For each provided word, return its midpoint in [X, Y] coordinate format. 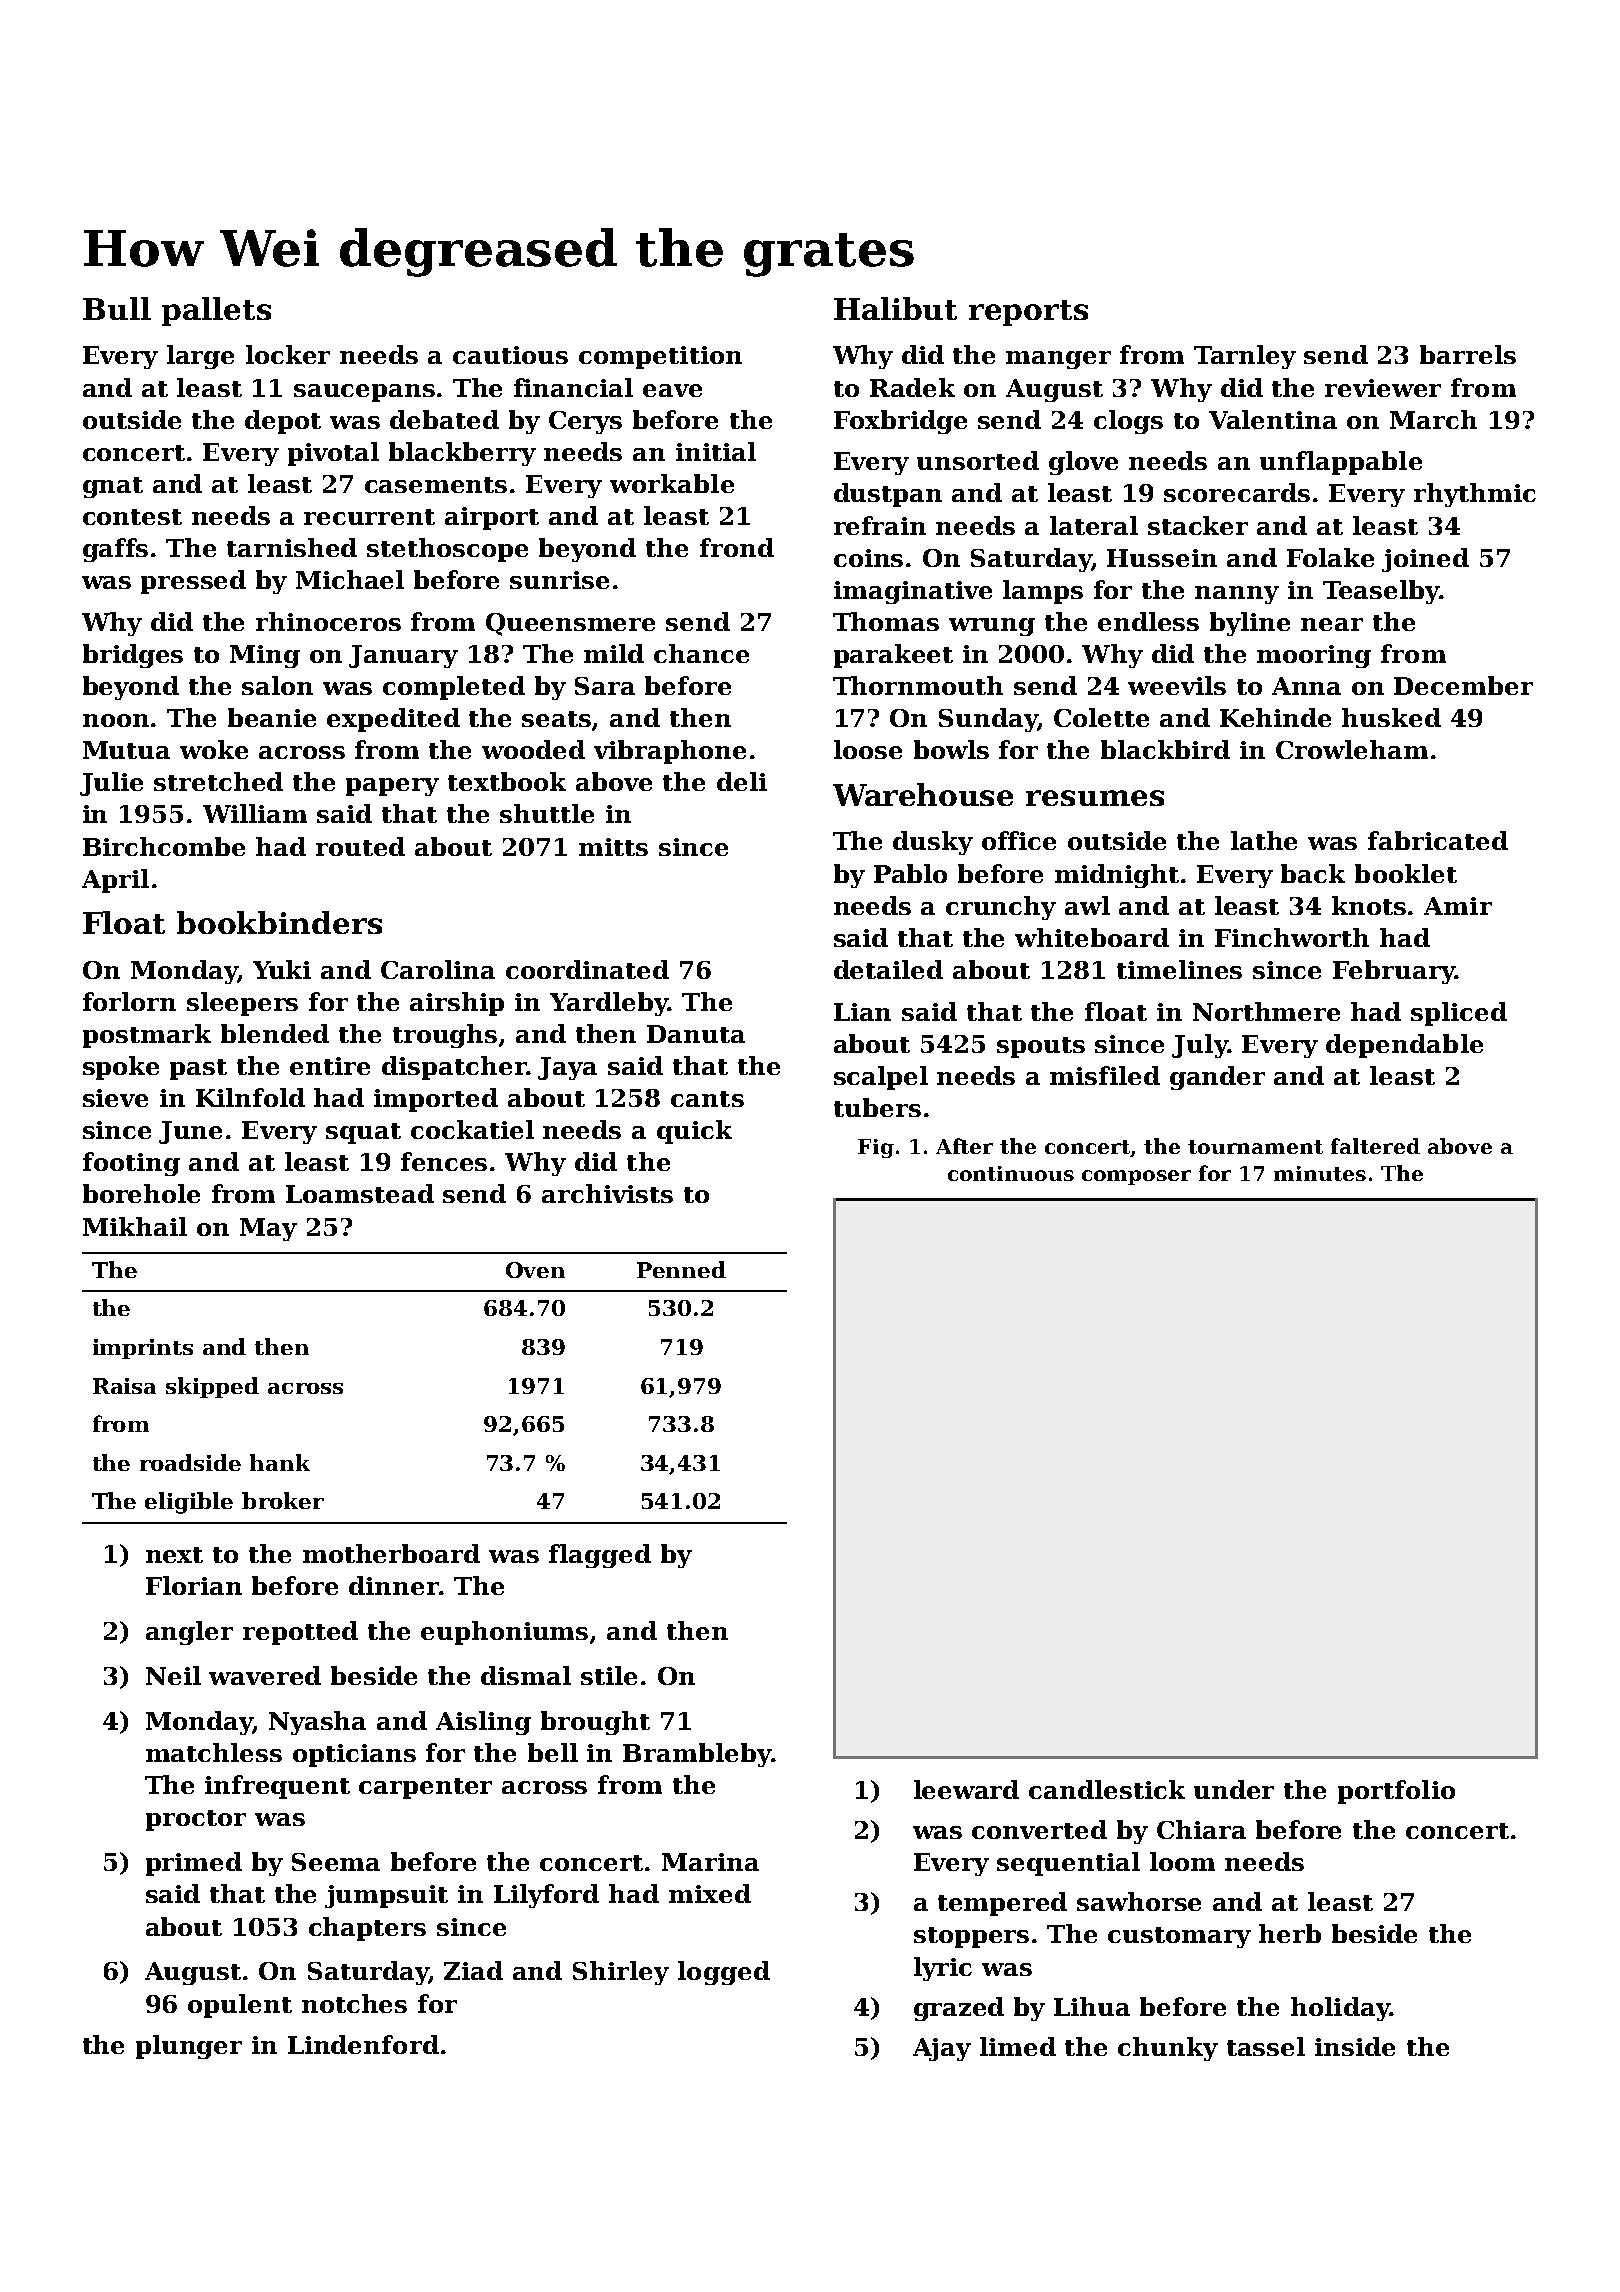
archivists [607, 1193]
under [1234, 1789]
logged [724, 1973]
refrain [880, 525]
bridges [133, 656]
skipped [212, 1387]
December [1463, 685]
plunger [189, 2047]
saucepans [364, 393]
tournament [1255, 1147]
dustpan [888, 495]
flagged [600, 1556]
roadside [190, 1462]
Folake [1330, 557]
